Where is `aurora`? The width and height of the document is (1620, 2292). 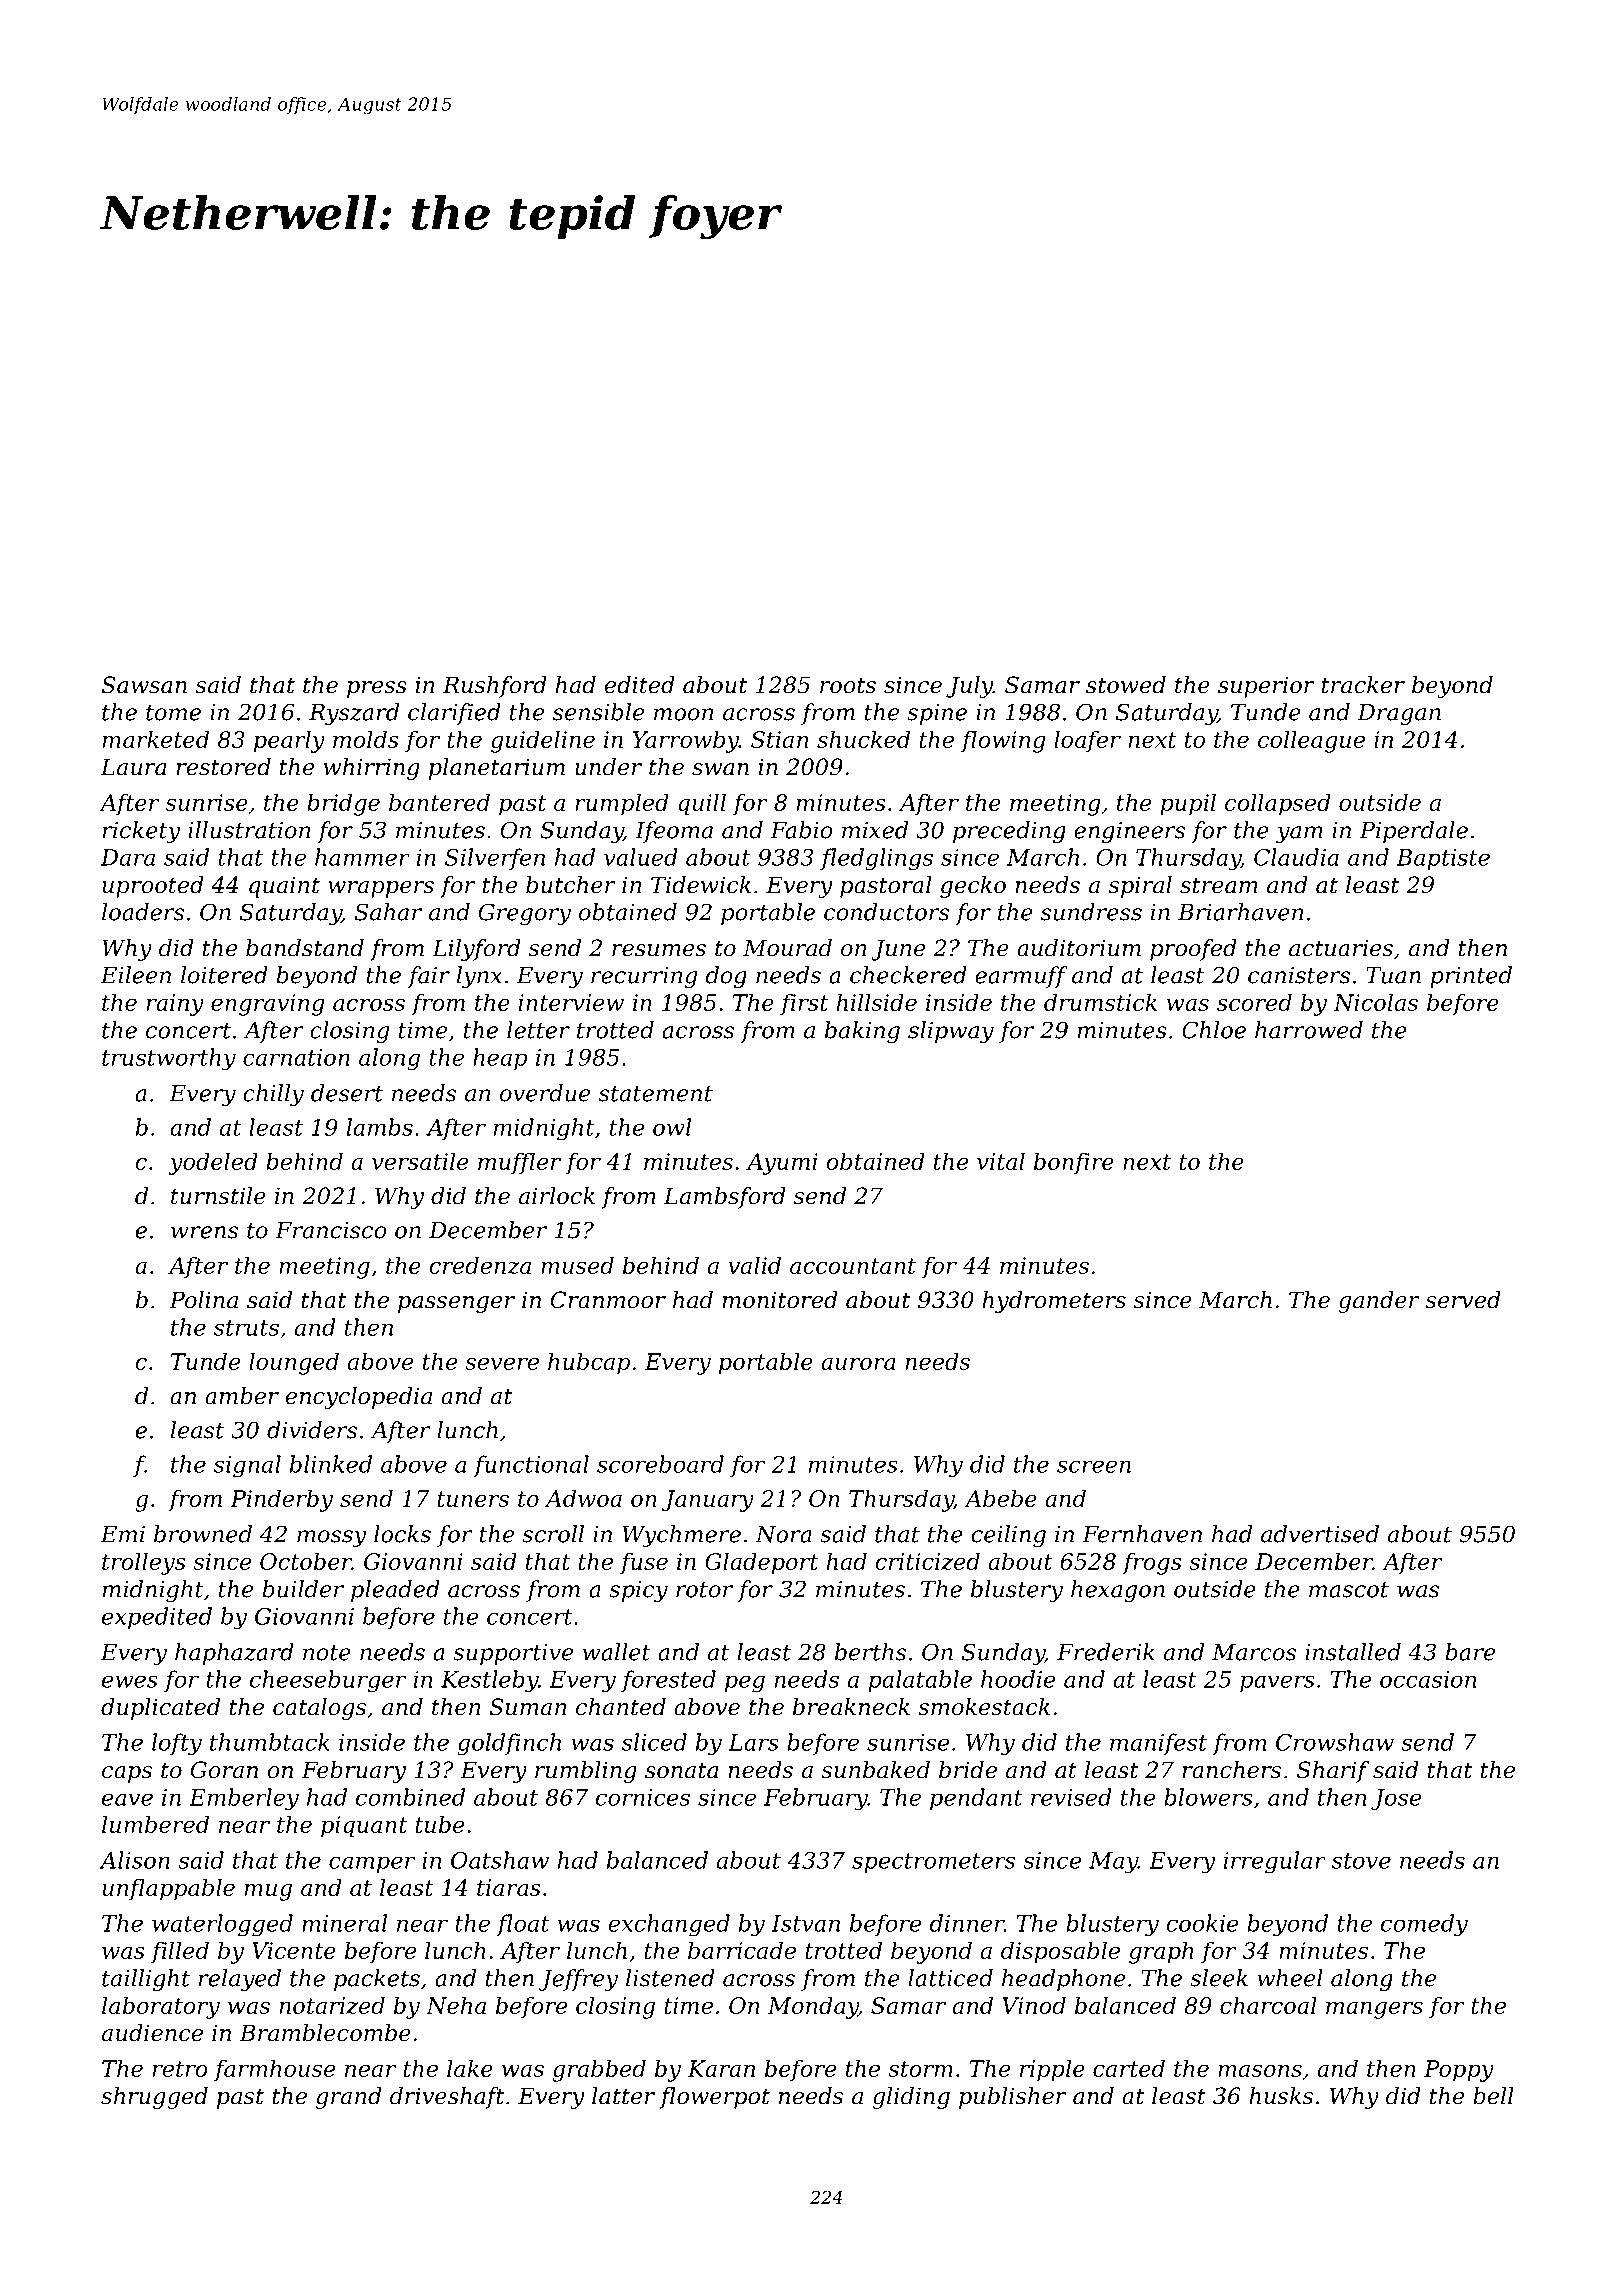 aurora is located at coordinates (858, 1364).
